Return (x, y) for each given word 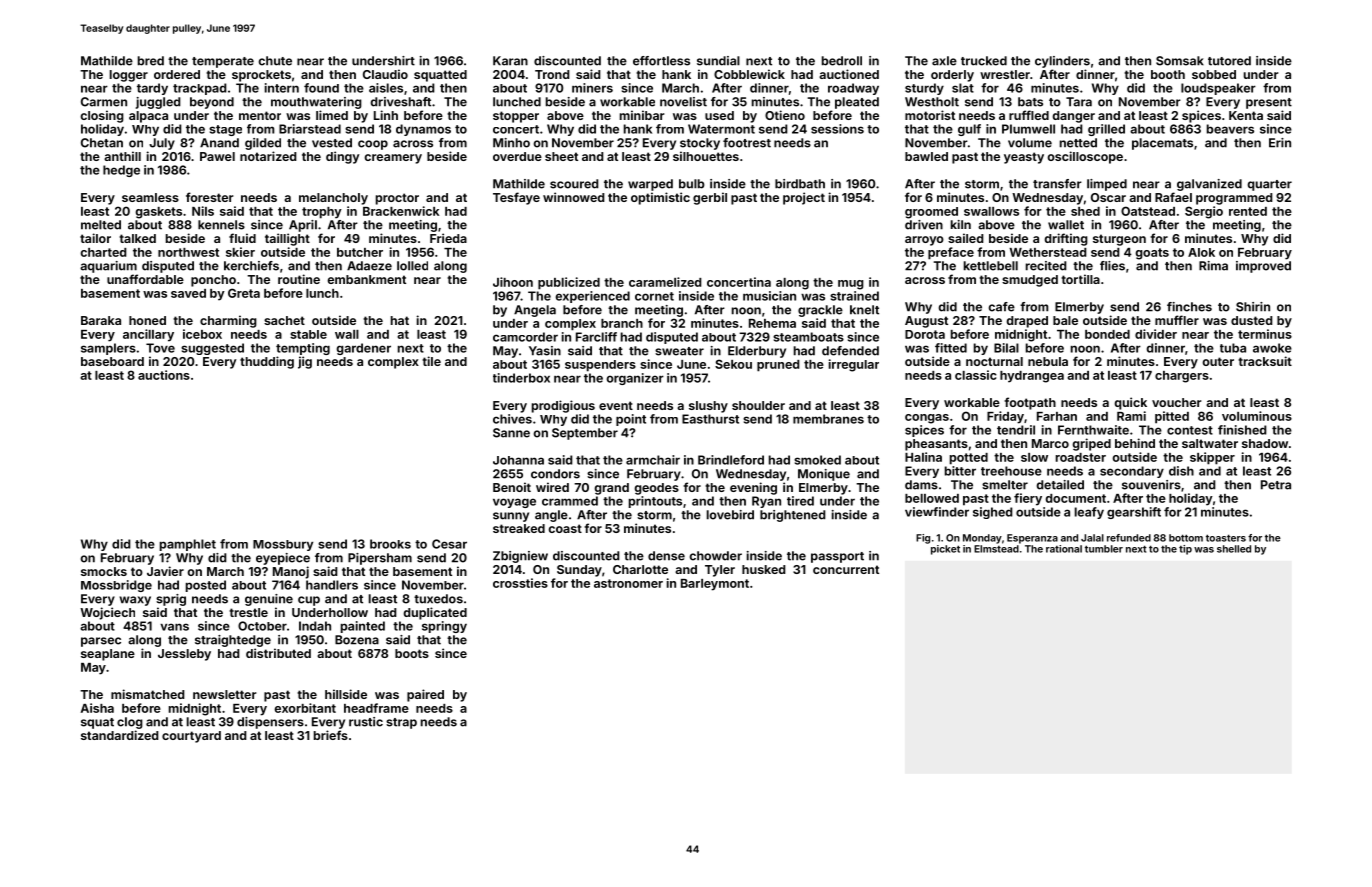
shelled (1234, 549)
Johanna (518, 460)
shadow (1265, 443)
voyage (514, 503)
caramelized (665, 282)
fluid (242, 238)
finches (1189, 307)
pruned (778, 366)
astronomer (628, 583)
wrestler (1005, 74)
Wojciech (107, 613)
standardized (120, 735)
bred (151, 61)
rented (1248, 211)
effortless (661, 61)
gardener (364, 349)
